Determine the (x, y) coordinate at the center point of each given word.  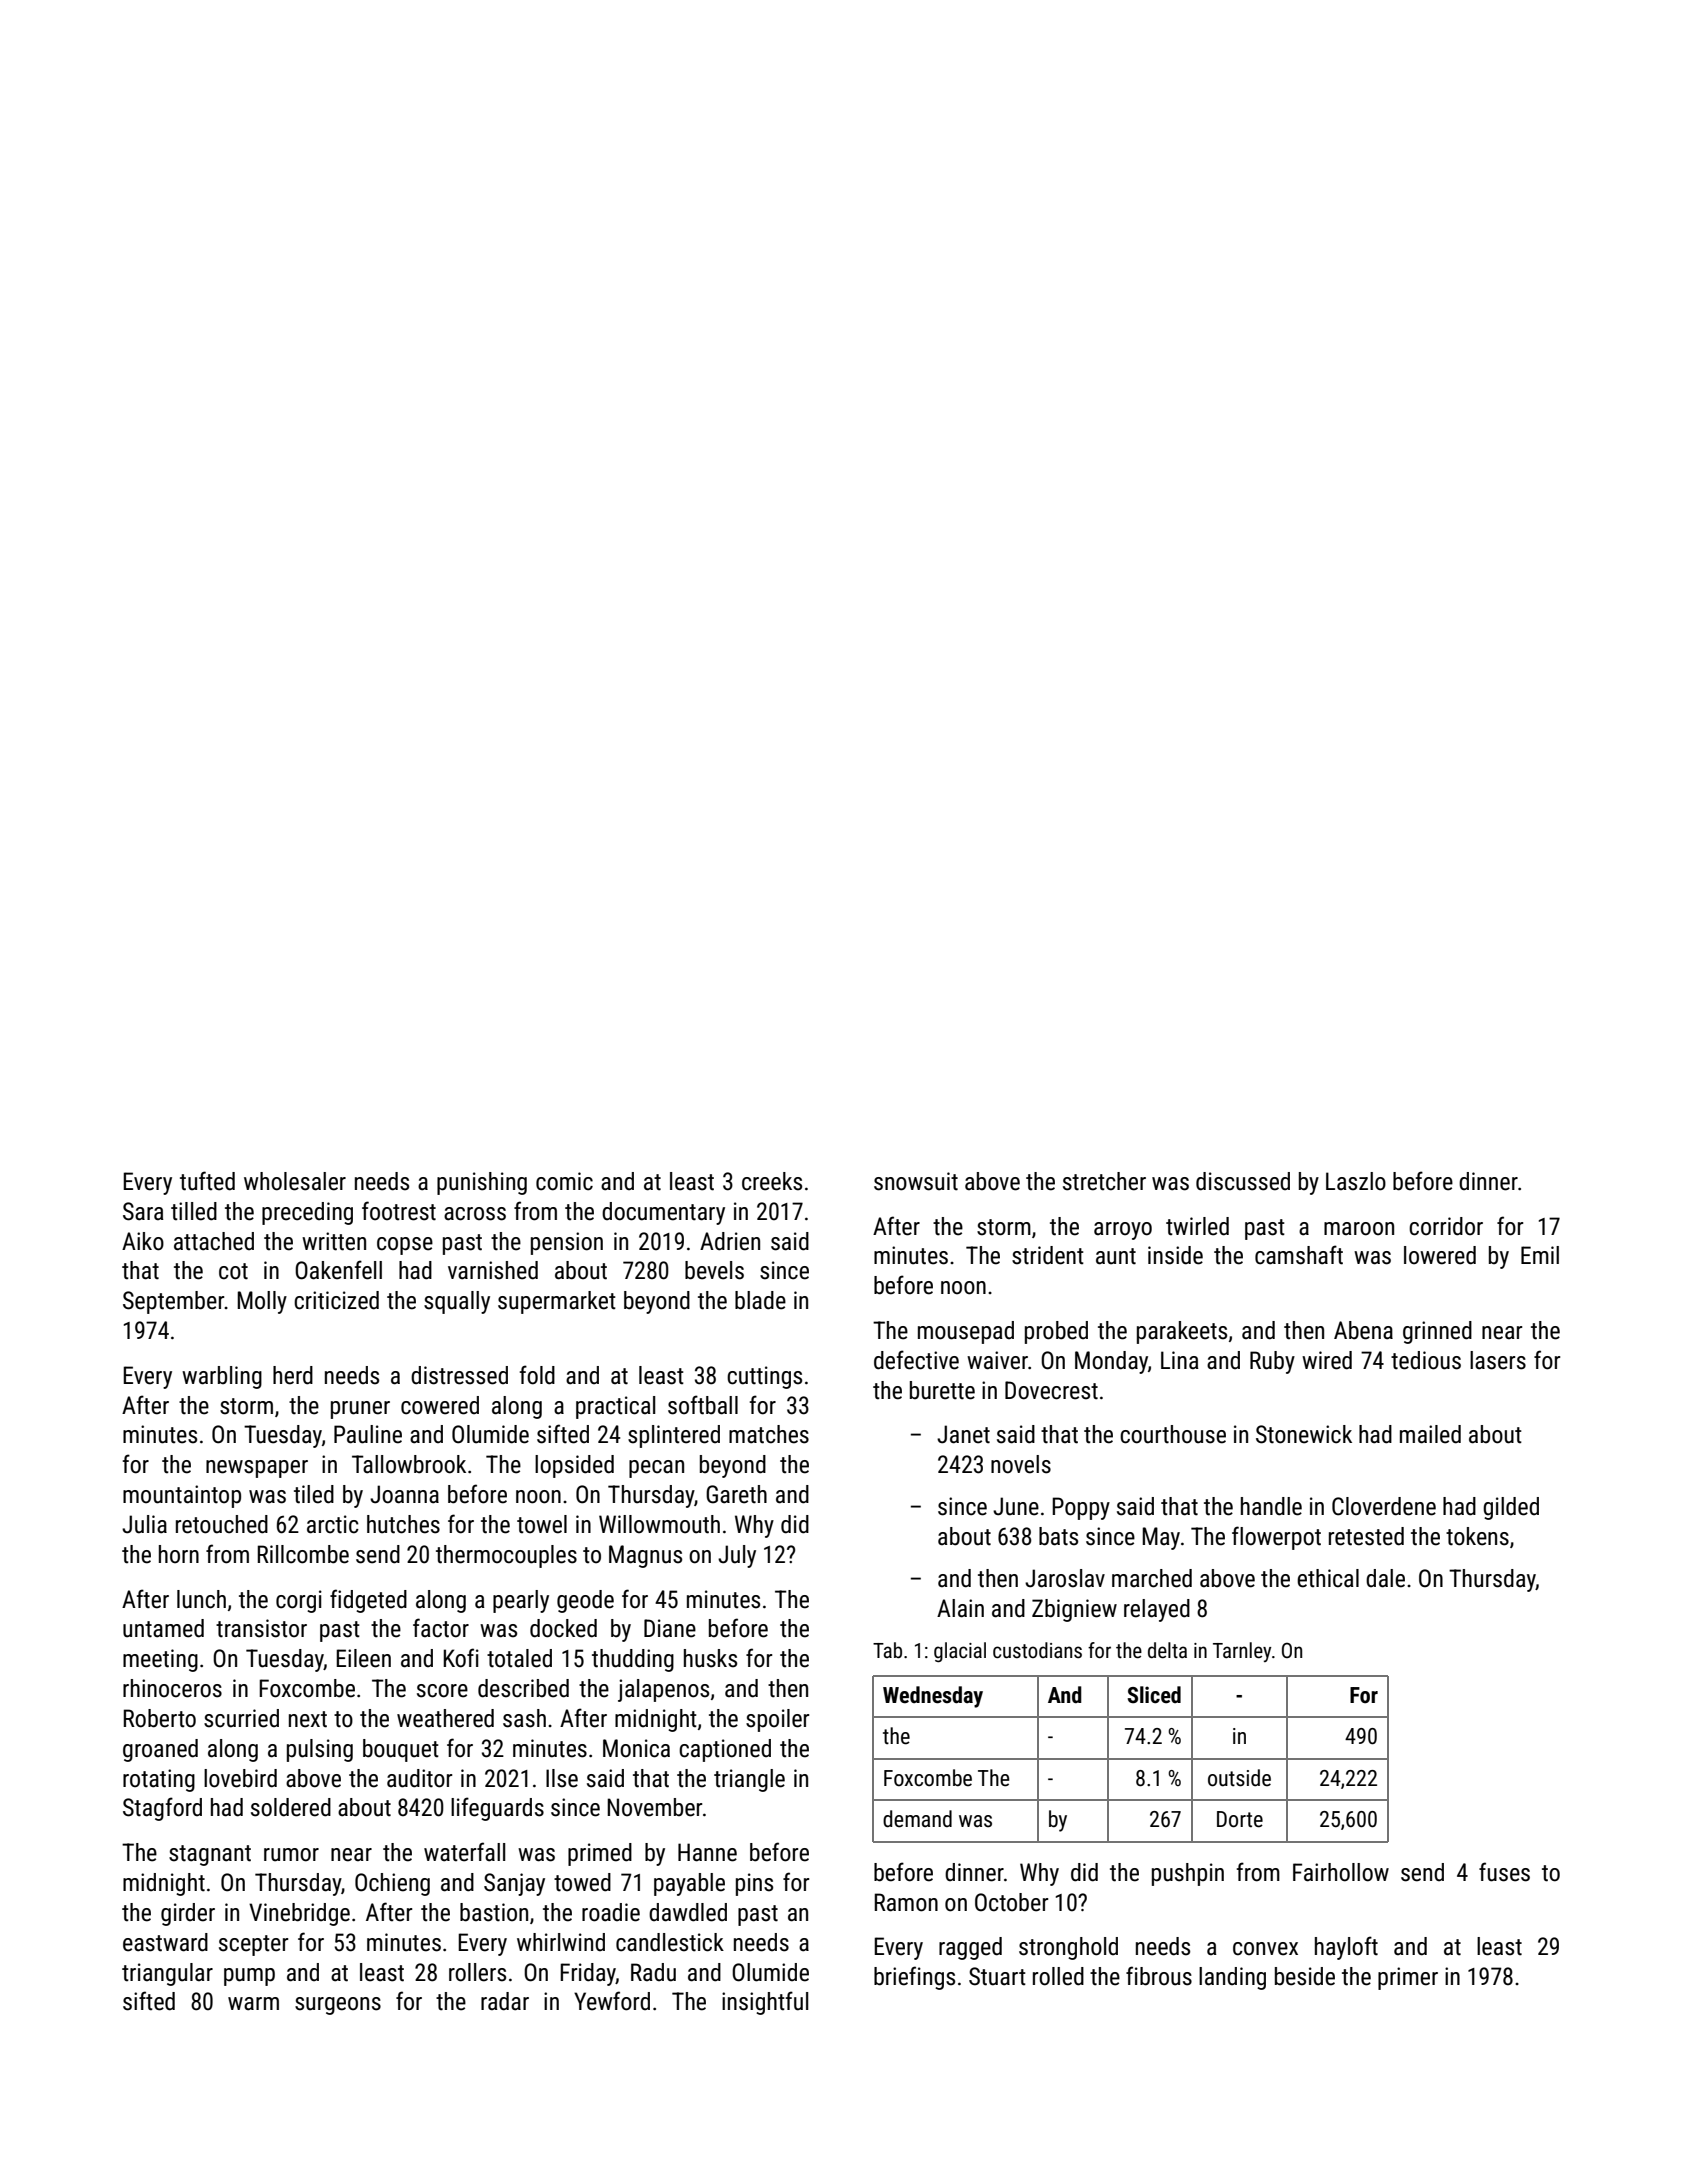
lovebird (240, 1778)
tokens (1477, 1536)
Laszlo (1356, 1181)
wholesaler (295, 1181)
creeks (772, 1181)
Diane (670, 1628)
